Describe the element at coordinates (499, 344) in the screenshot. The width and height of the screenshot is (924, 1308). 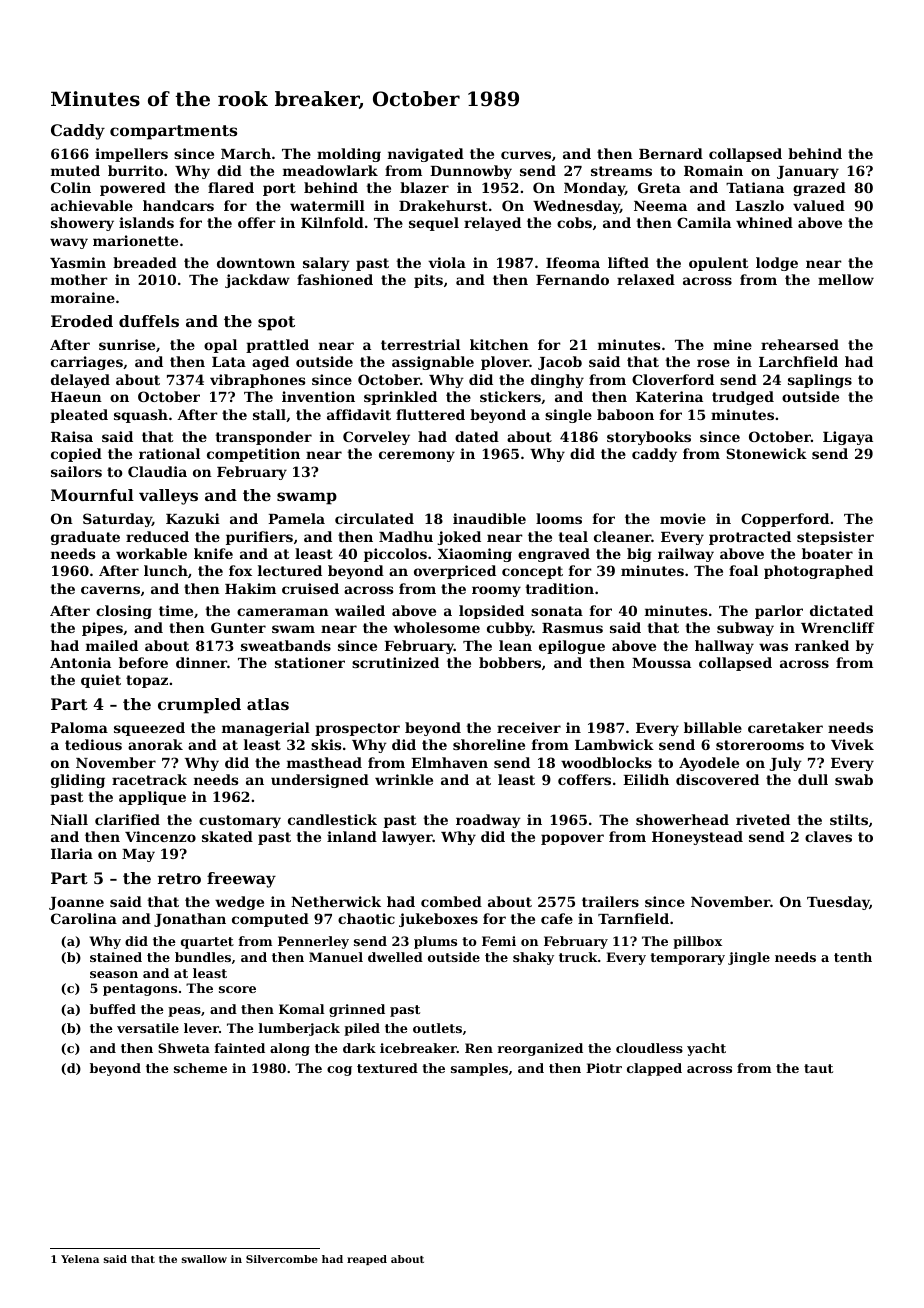
I see `kitchen` at that location.
